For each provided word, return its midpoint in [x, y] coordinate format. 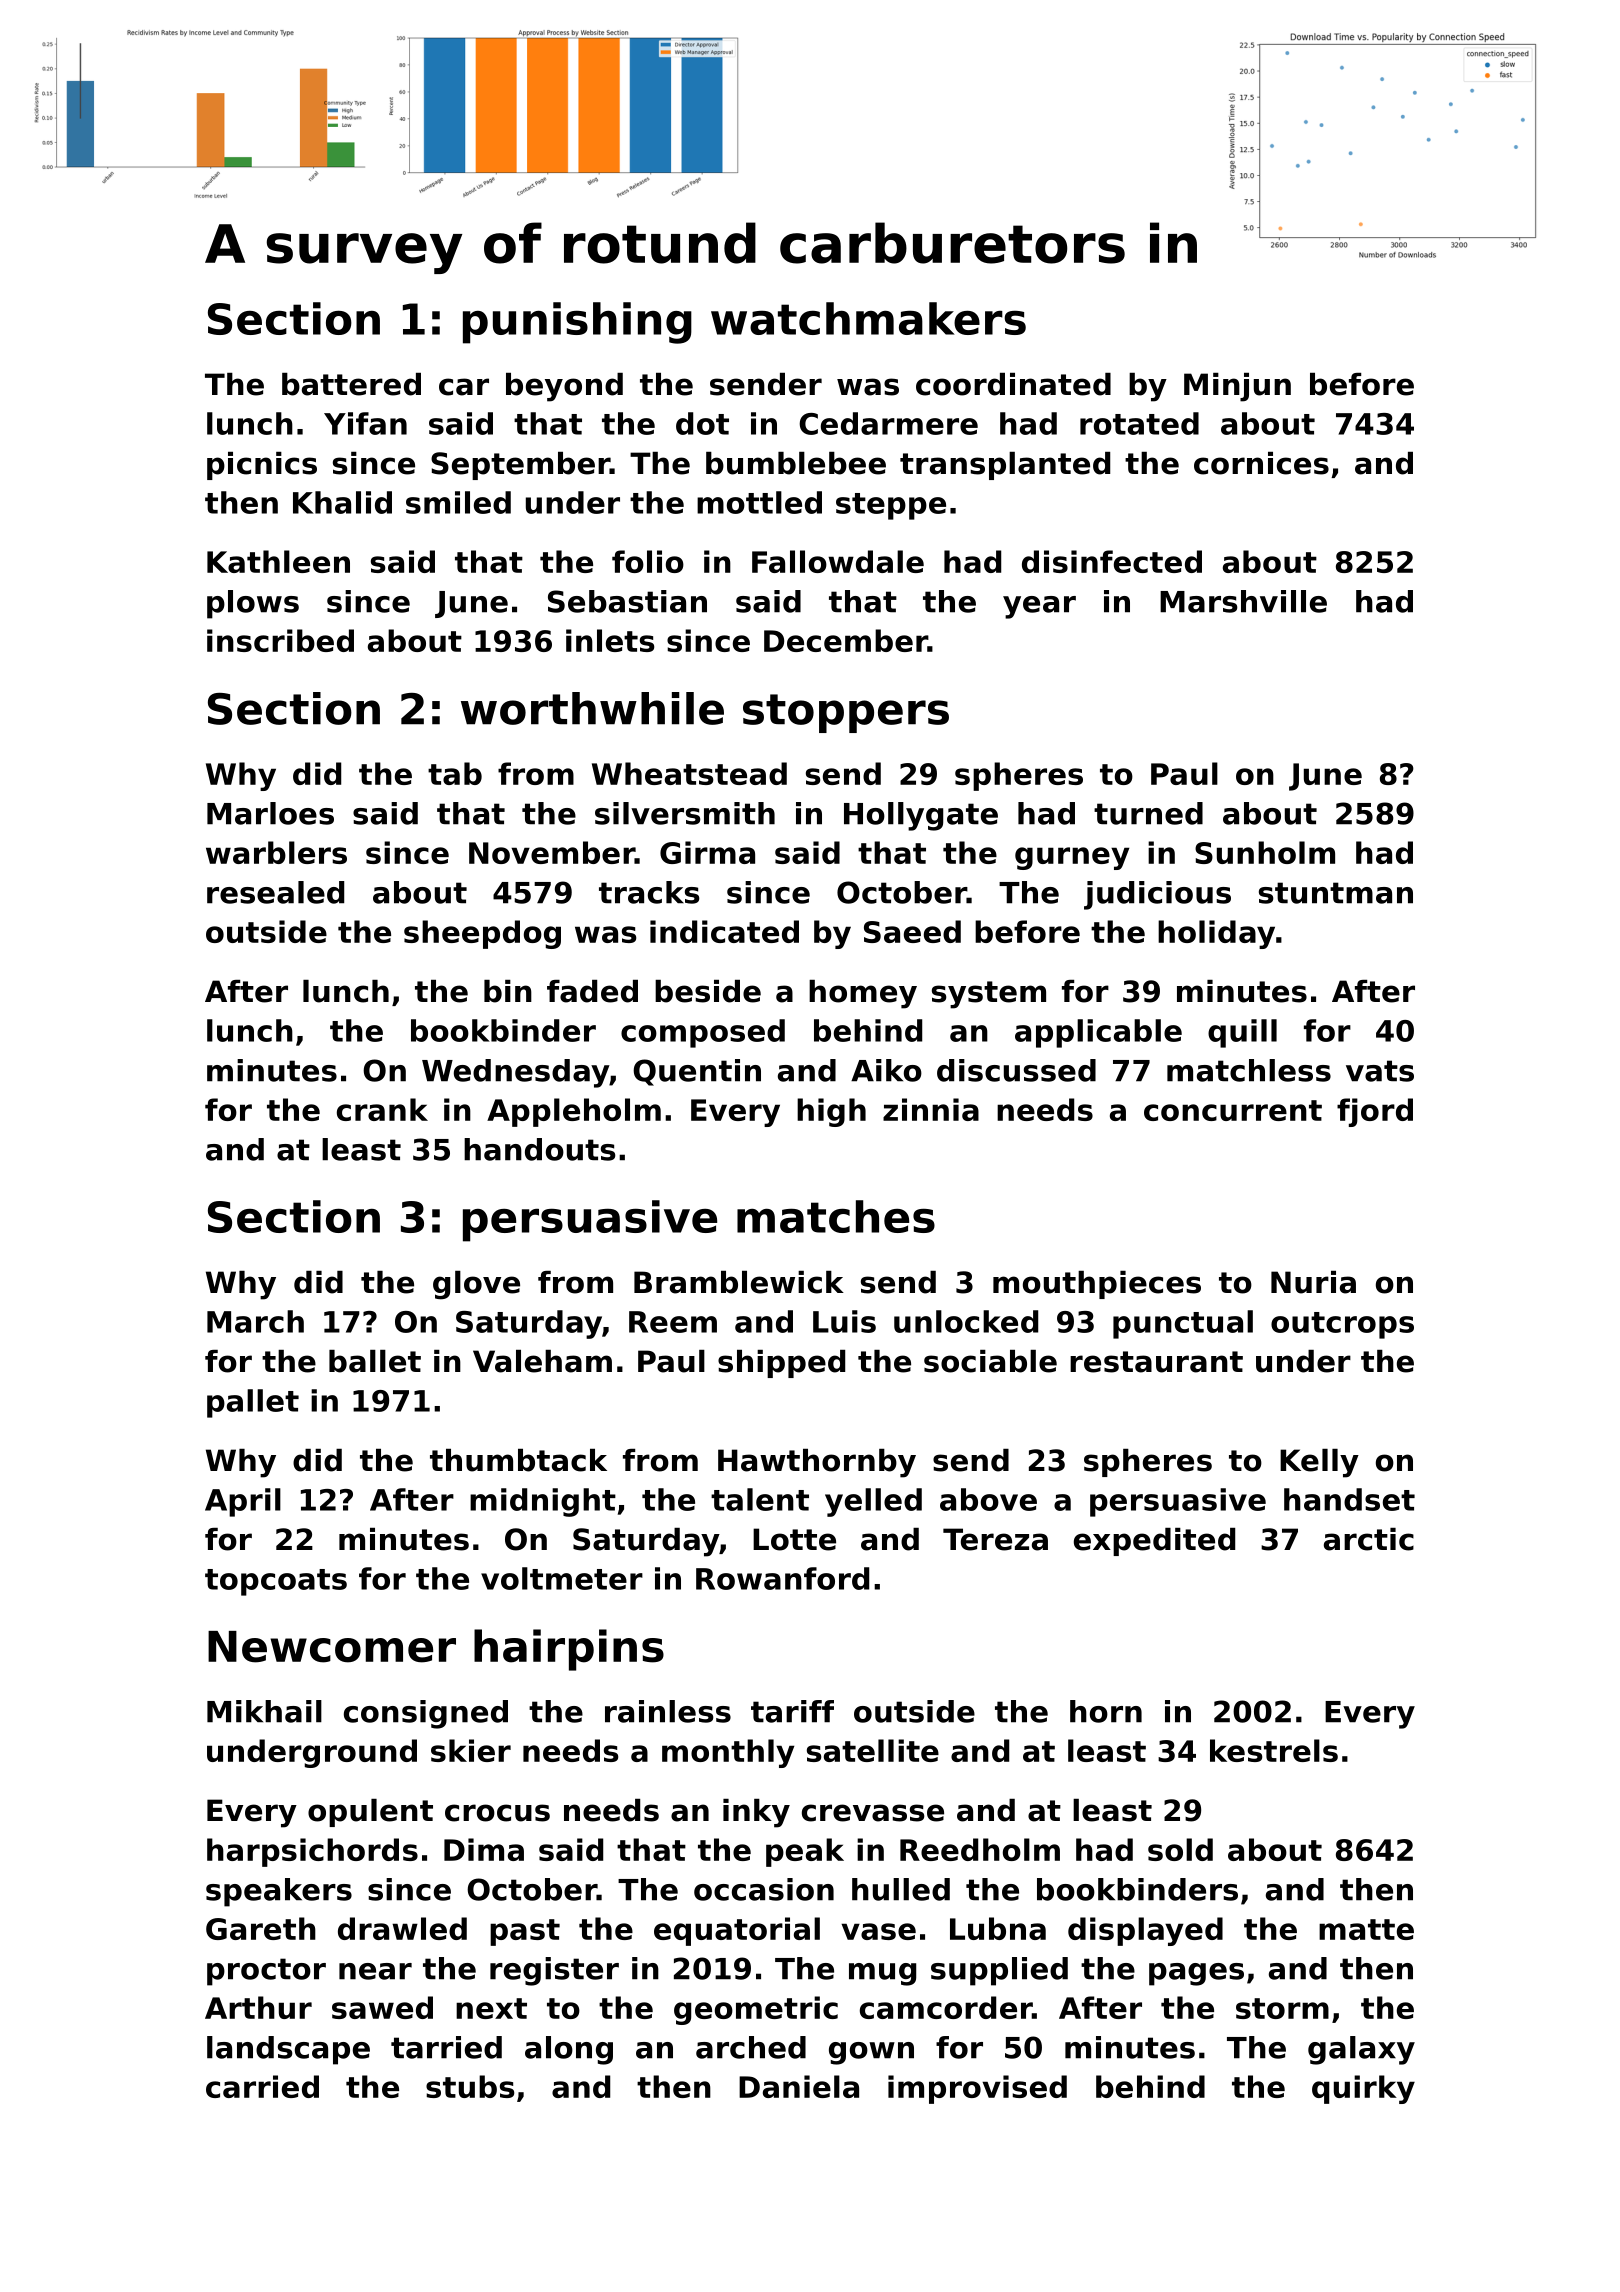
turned [1148, 813]
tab [455, 773]
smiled [458, 502]
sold [1180, 1849]
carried [262, 2086]
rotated [1139, 423]
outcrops [1342, 1325]
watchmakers [868, 318]
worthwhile [592, 708]
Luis [844, 1321]
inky [756, 1813]
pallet [253, 1403]
